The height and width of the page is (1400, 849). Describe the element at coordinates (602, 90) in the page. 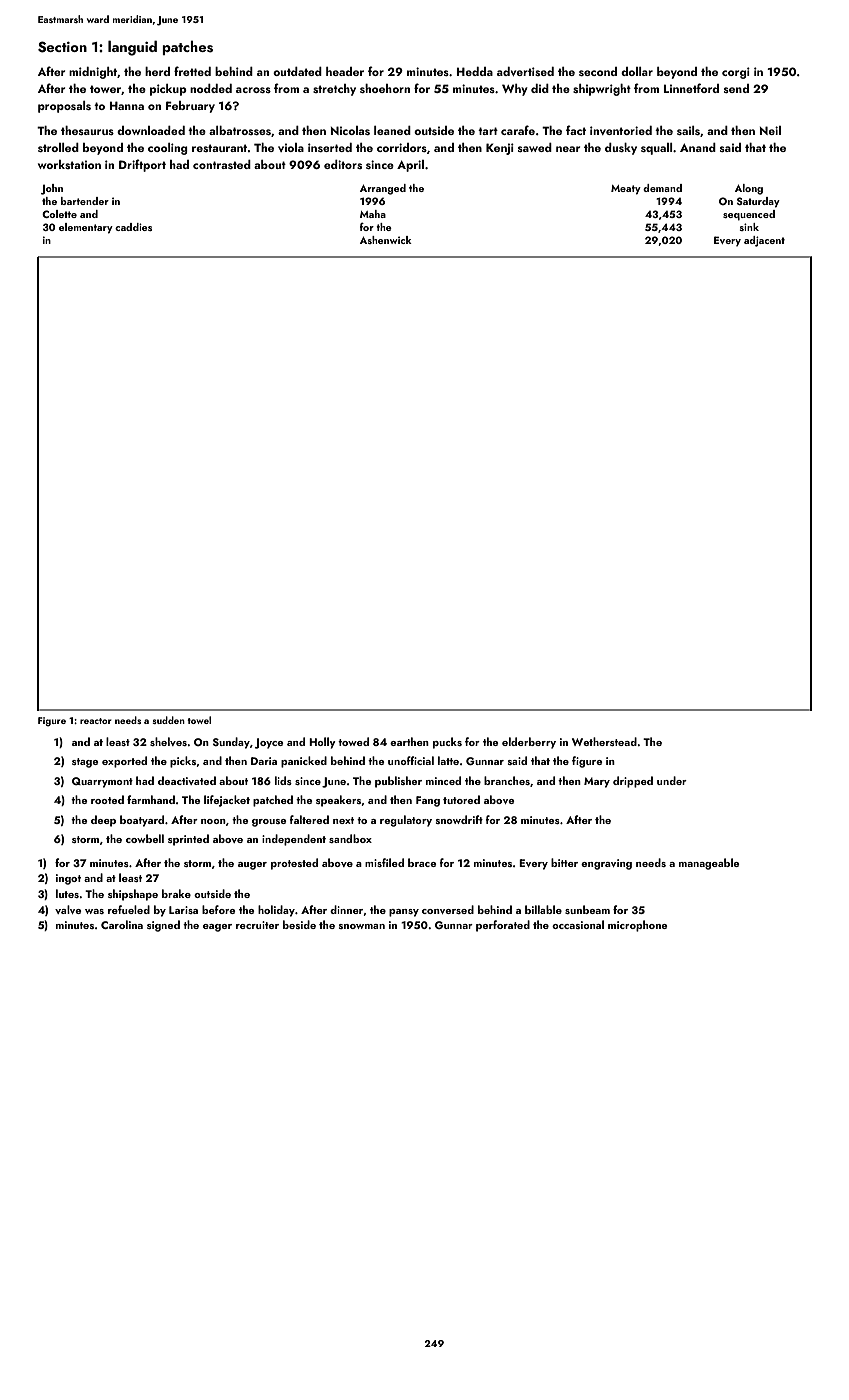

I see `shipwright` at that location.
